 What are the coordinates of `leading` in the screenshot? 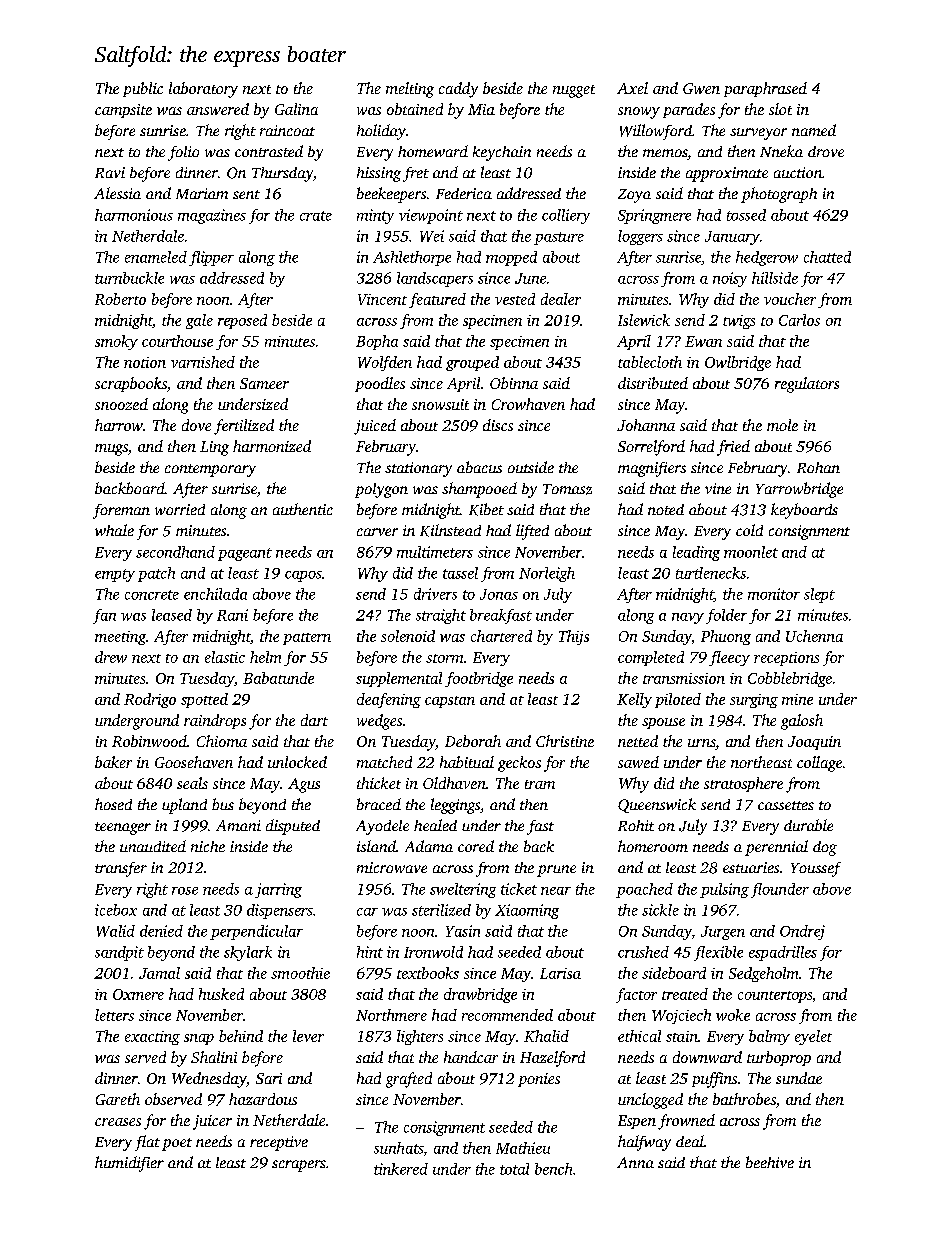 It's located at (696, 553).
